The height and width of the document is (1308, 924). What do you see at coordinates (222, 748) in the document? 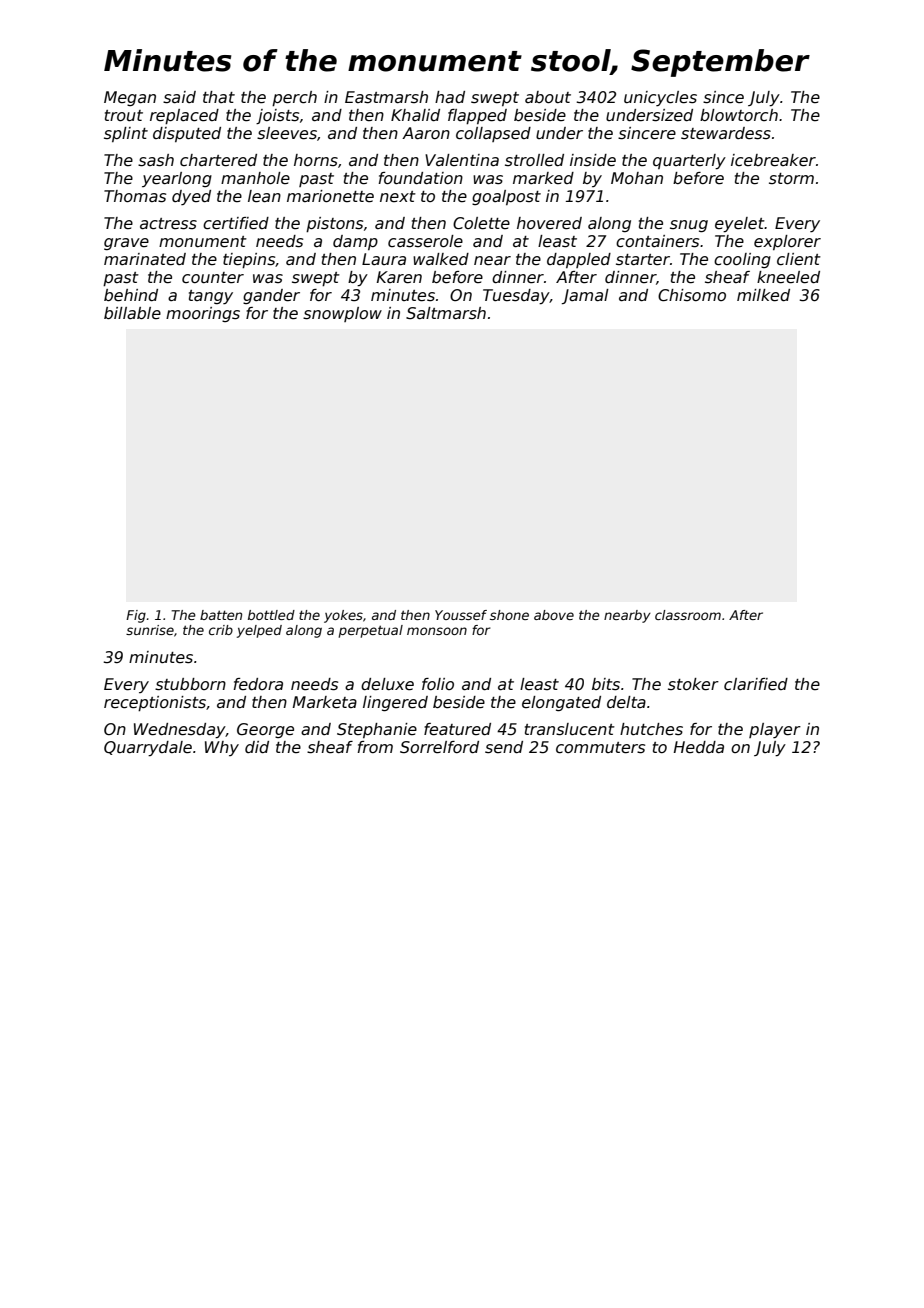
I see `Why` at bounding box center [222, 748].
